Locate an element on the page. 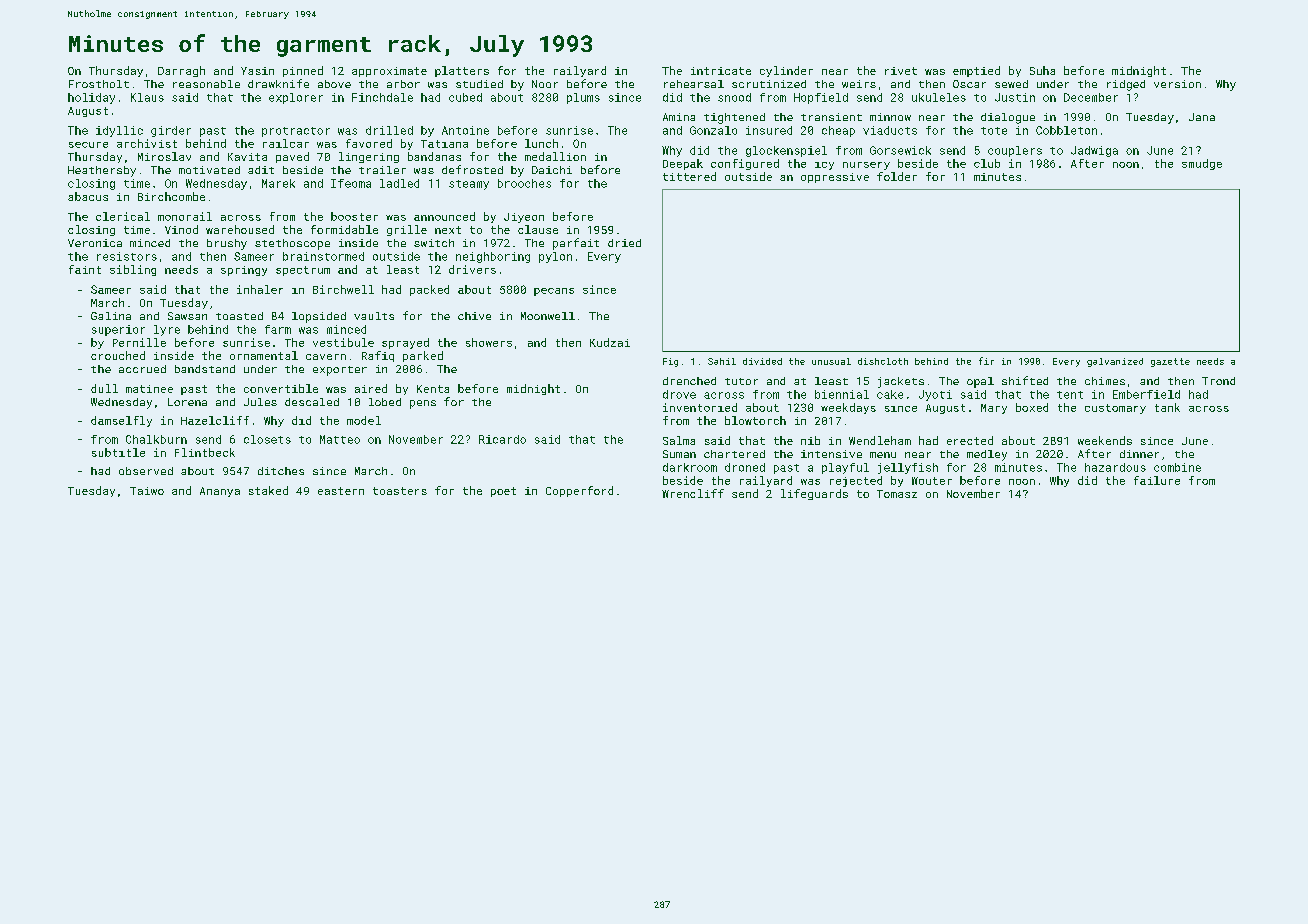 This document has width=1308, height=924. pecans is located at coordinates (554, 292).
